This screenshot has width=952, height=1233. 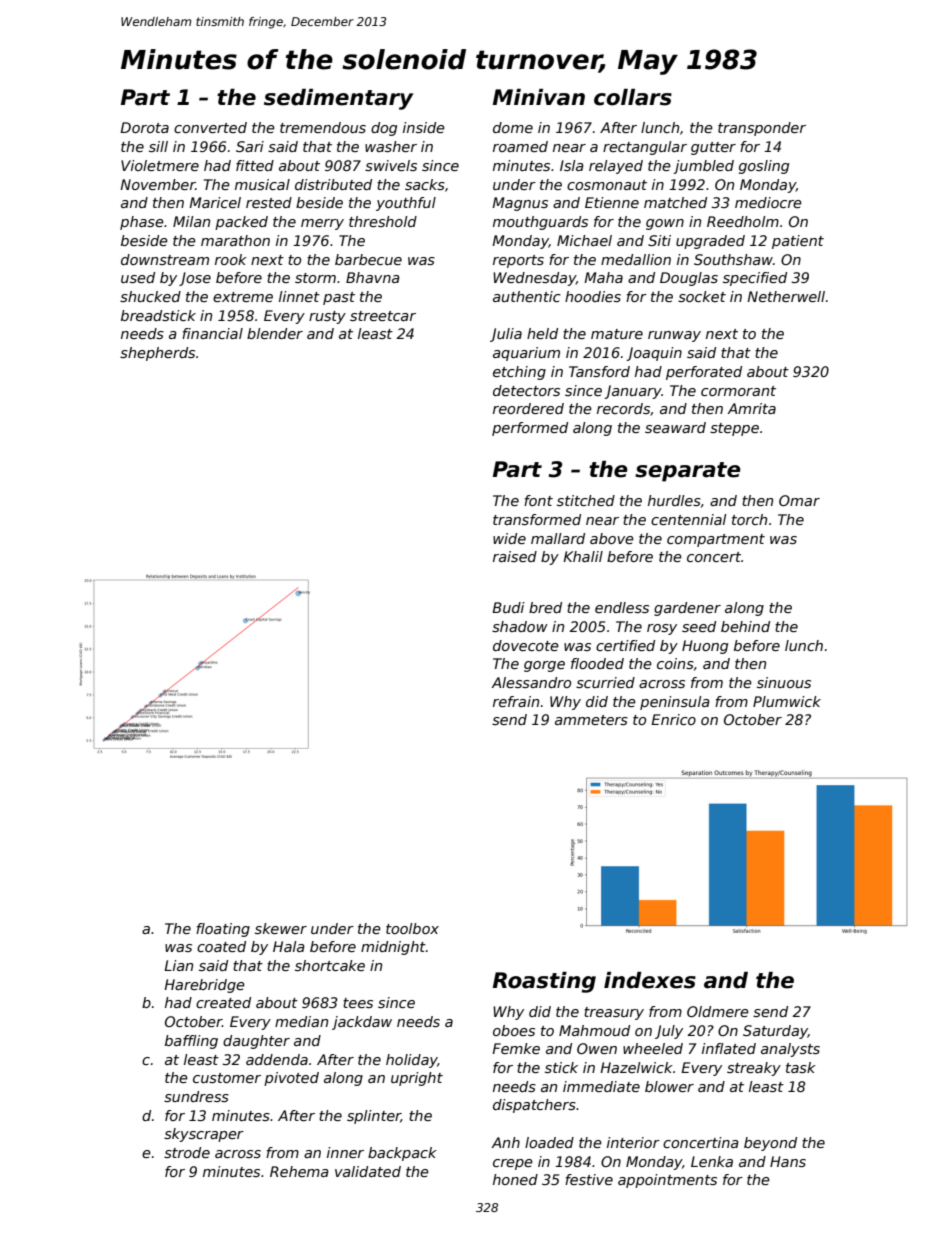 What do you see at coordinates (799, 500) in the screenshot?
I see `Omar` at bounding box center [799, 500].
